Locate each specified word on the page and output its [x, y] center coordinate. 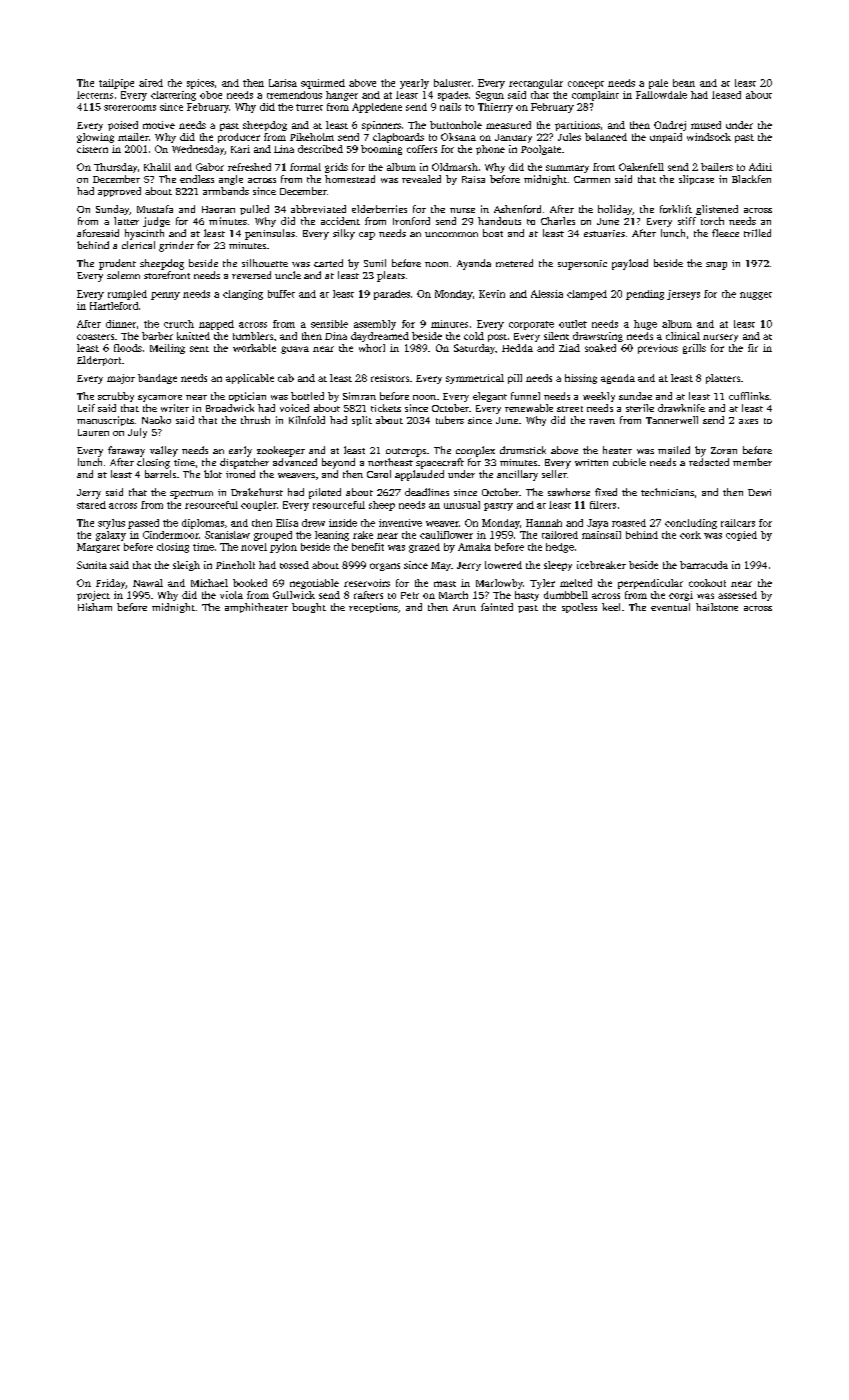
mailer [133, 137]
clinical [683, 336]
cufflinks [749, 396]
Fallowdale [661, 95]
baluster [452, 83]
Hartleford [114, 306]
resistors [390, 378]
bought [309, 608]
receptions [373, 608]
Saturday [474, 349]
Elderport [99, 361]
